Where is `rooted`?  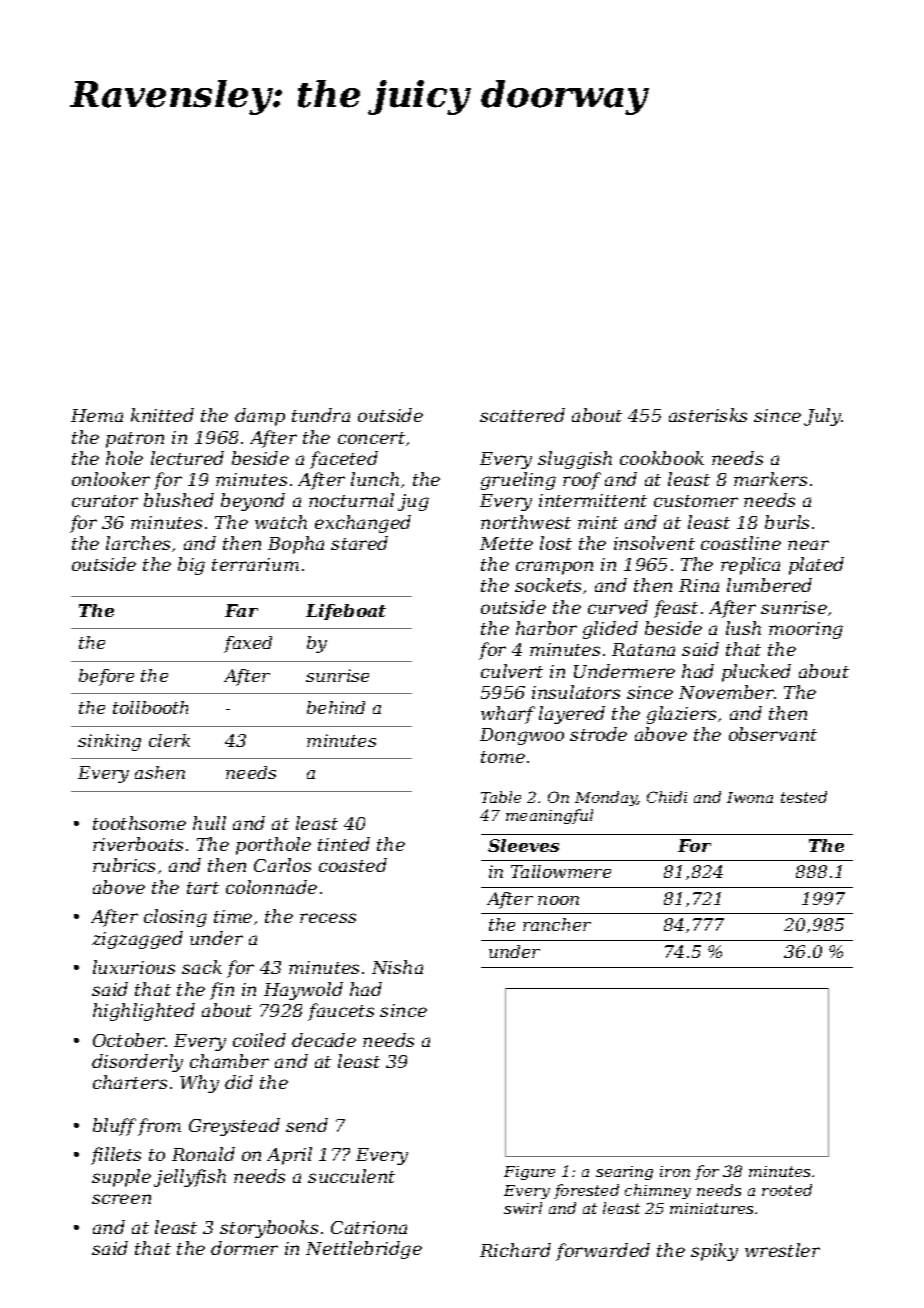
rooted is located at coordinates (787, 1190).
